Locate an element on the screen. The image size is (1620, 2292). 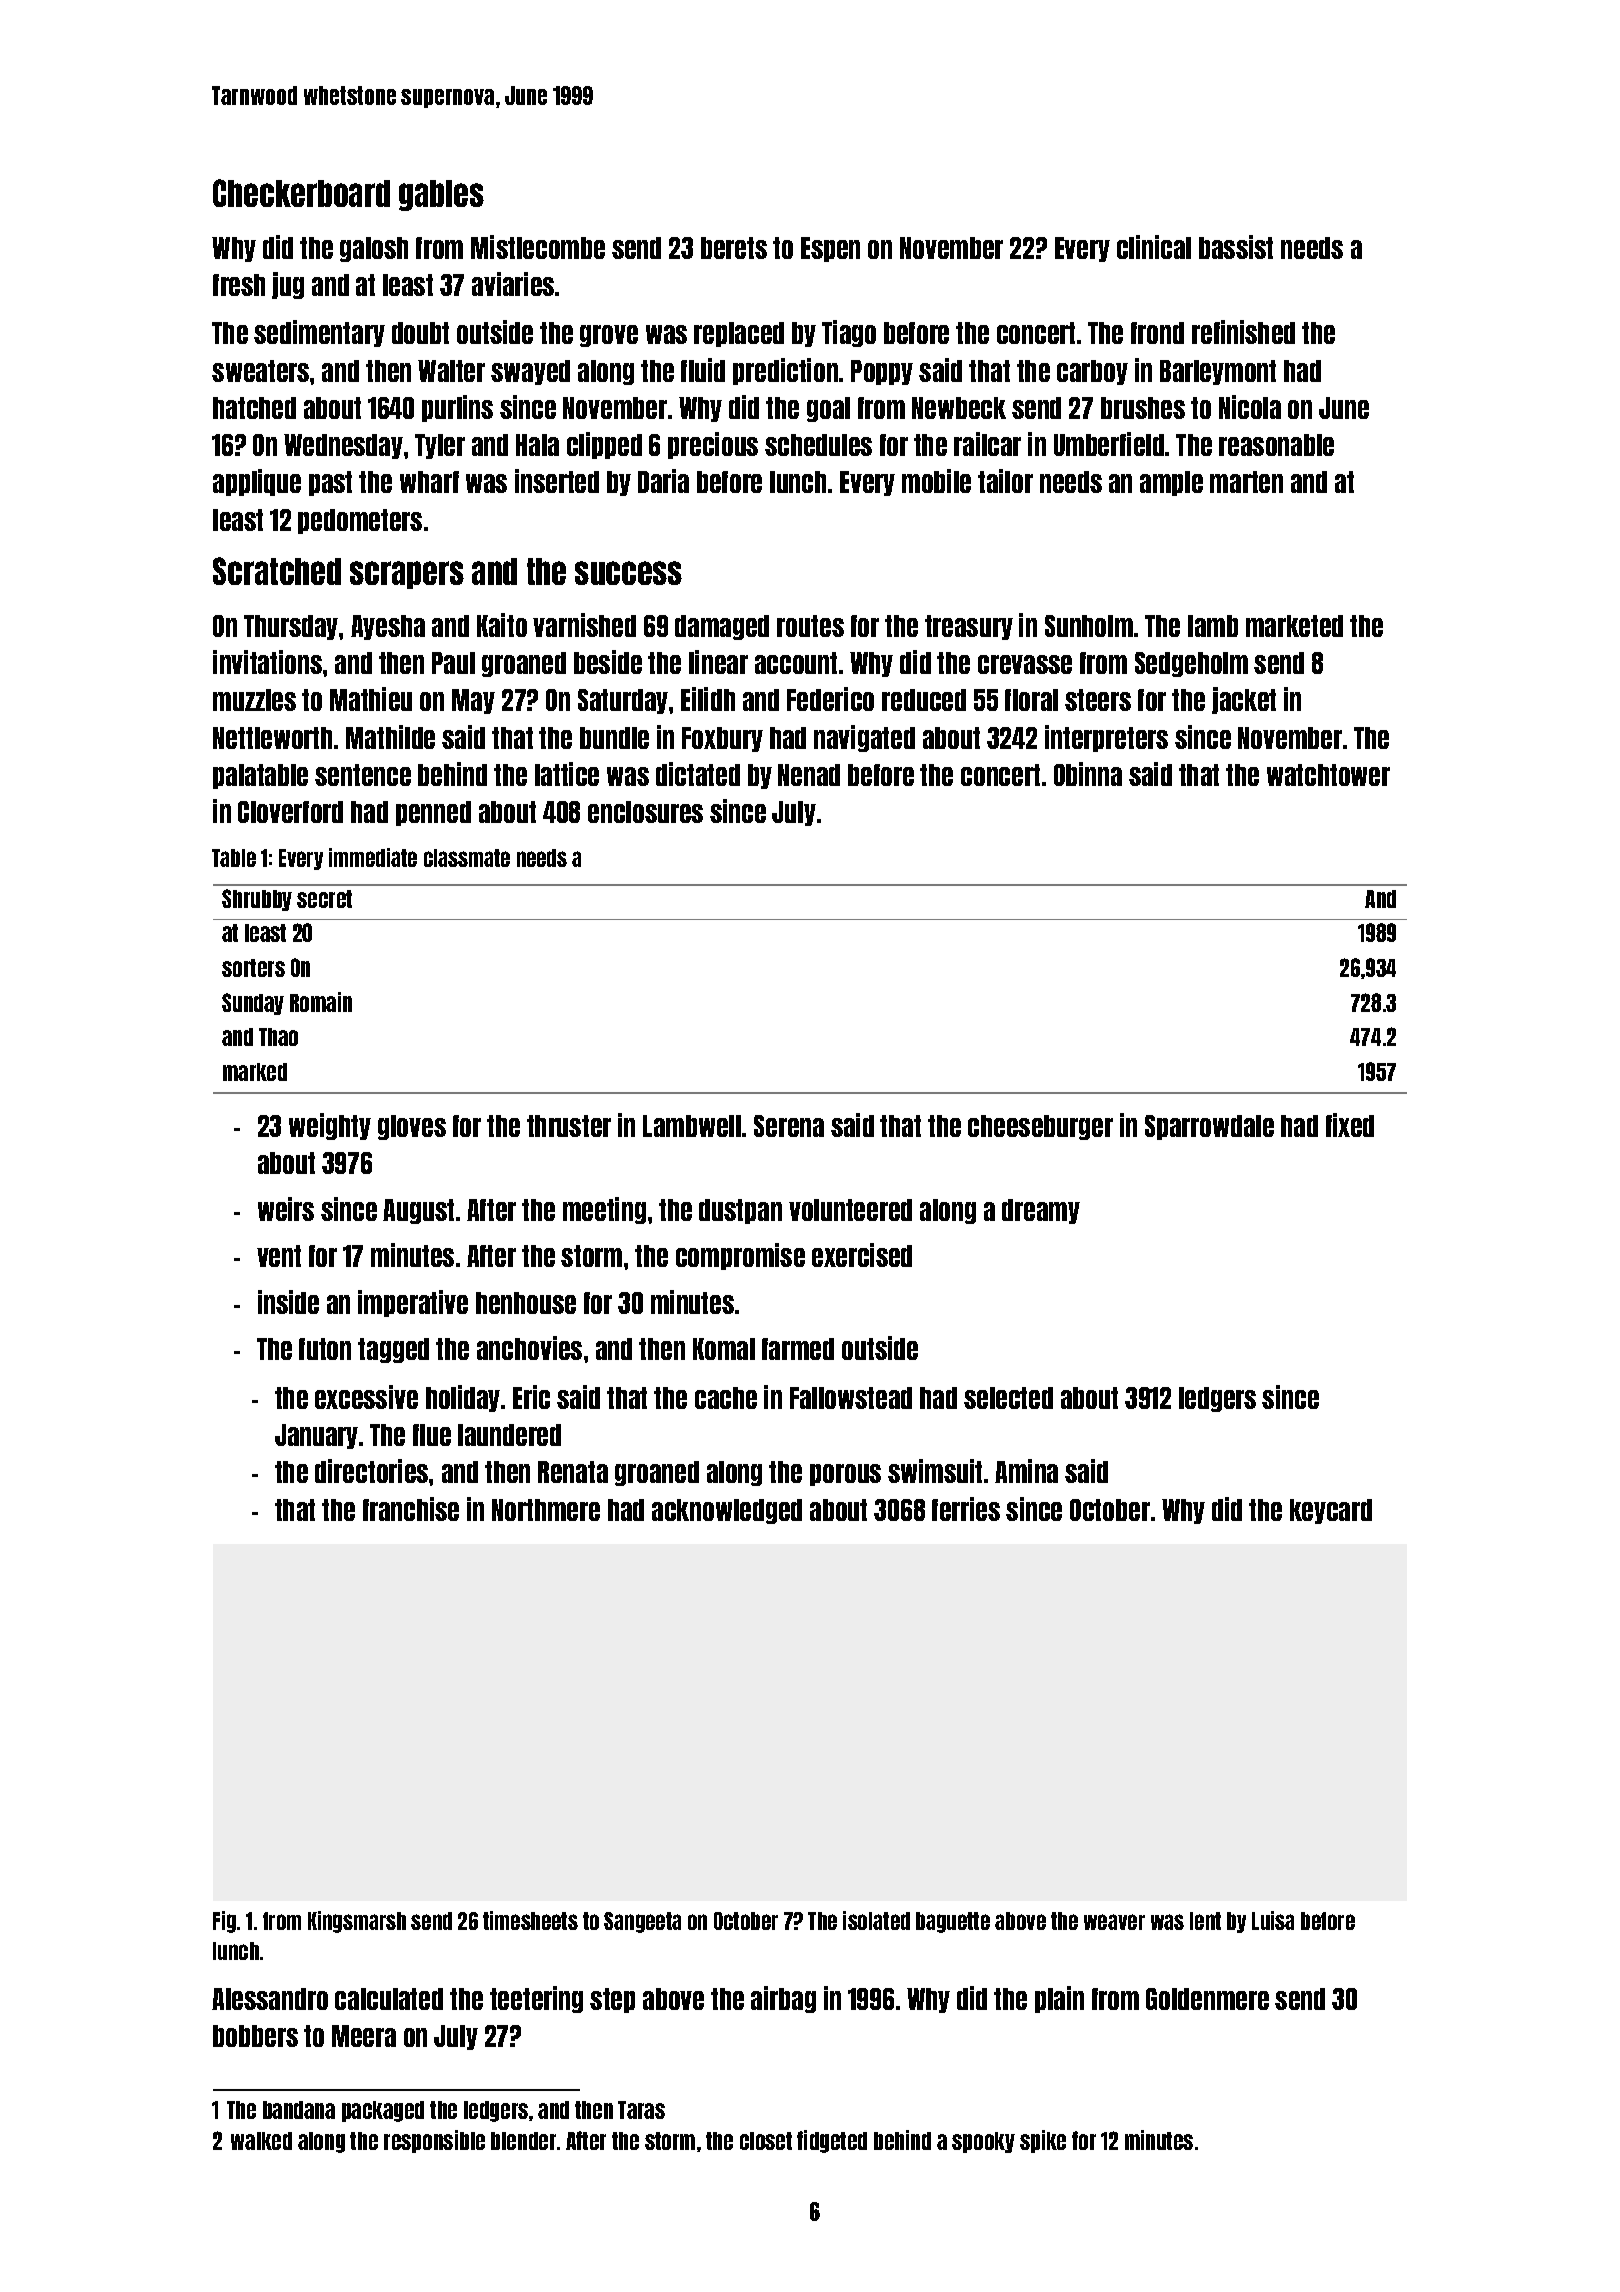
Nettleworth is located at coordinates (272, 738).
